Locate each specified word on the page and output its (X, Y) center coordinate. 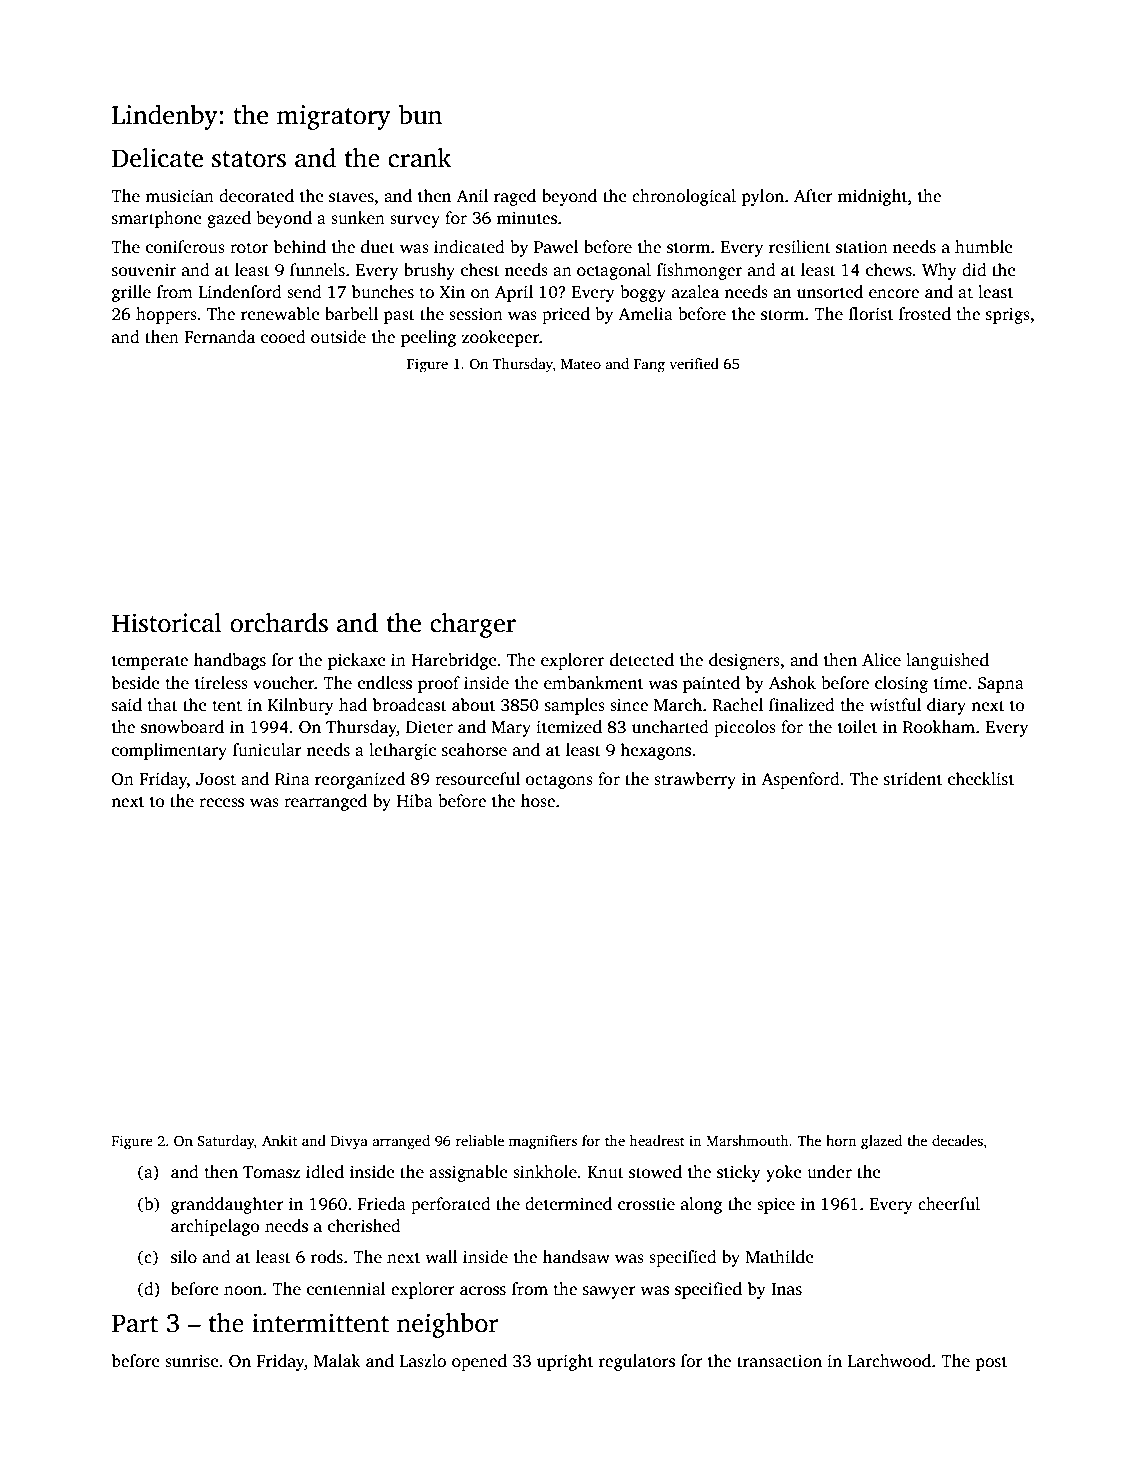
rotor (249, 248)
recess (221, 803)
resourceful (477, 779)
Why (939, 271)
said (127, 705)
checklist (981, 779)
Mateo (581, 364)
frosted (925, 314)
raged (515, 197)
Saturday (226, 1142)
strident (913, 779)
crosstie (646, 1204)
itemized (569, 727)
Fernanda (219, 337)
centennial (346, 1289)
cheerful (949, 1204)
